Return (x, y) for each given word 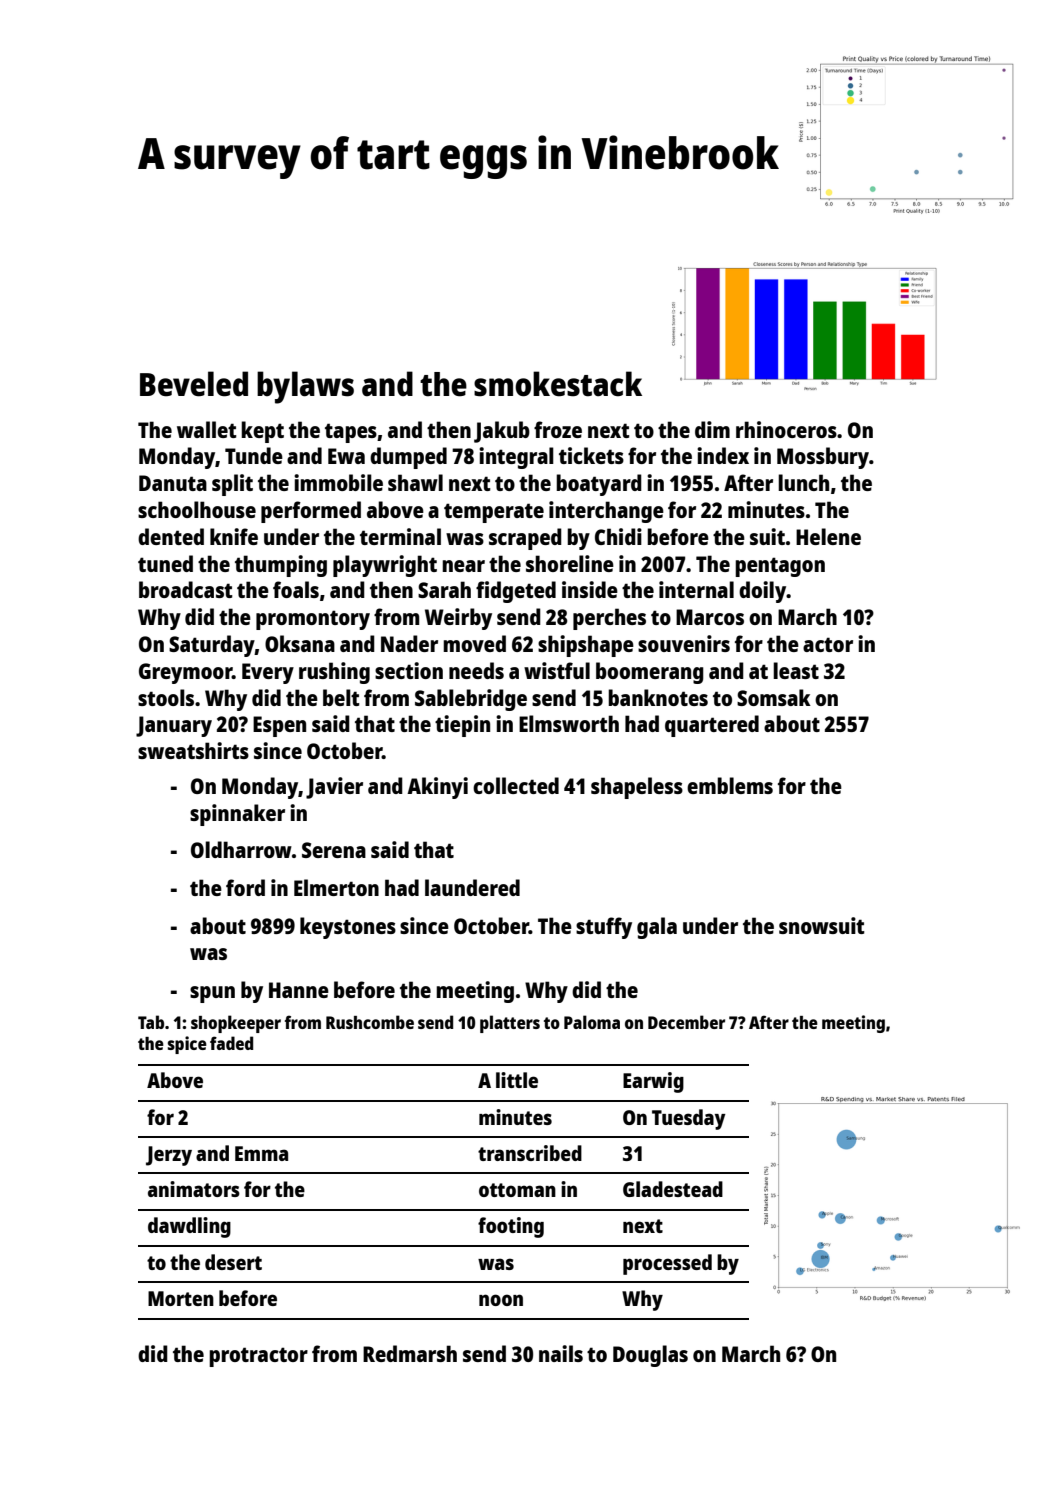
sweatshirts (193, 750)
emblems (730, 785)
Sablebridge (471, 700)
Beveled (194, 384)
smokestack (558, 384)
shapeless (637, 788)
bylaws (305, 387)
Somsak (774, 697)
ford (245, 887)
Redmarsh (410, 1353)
